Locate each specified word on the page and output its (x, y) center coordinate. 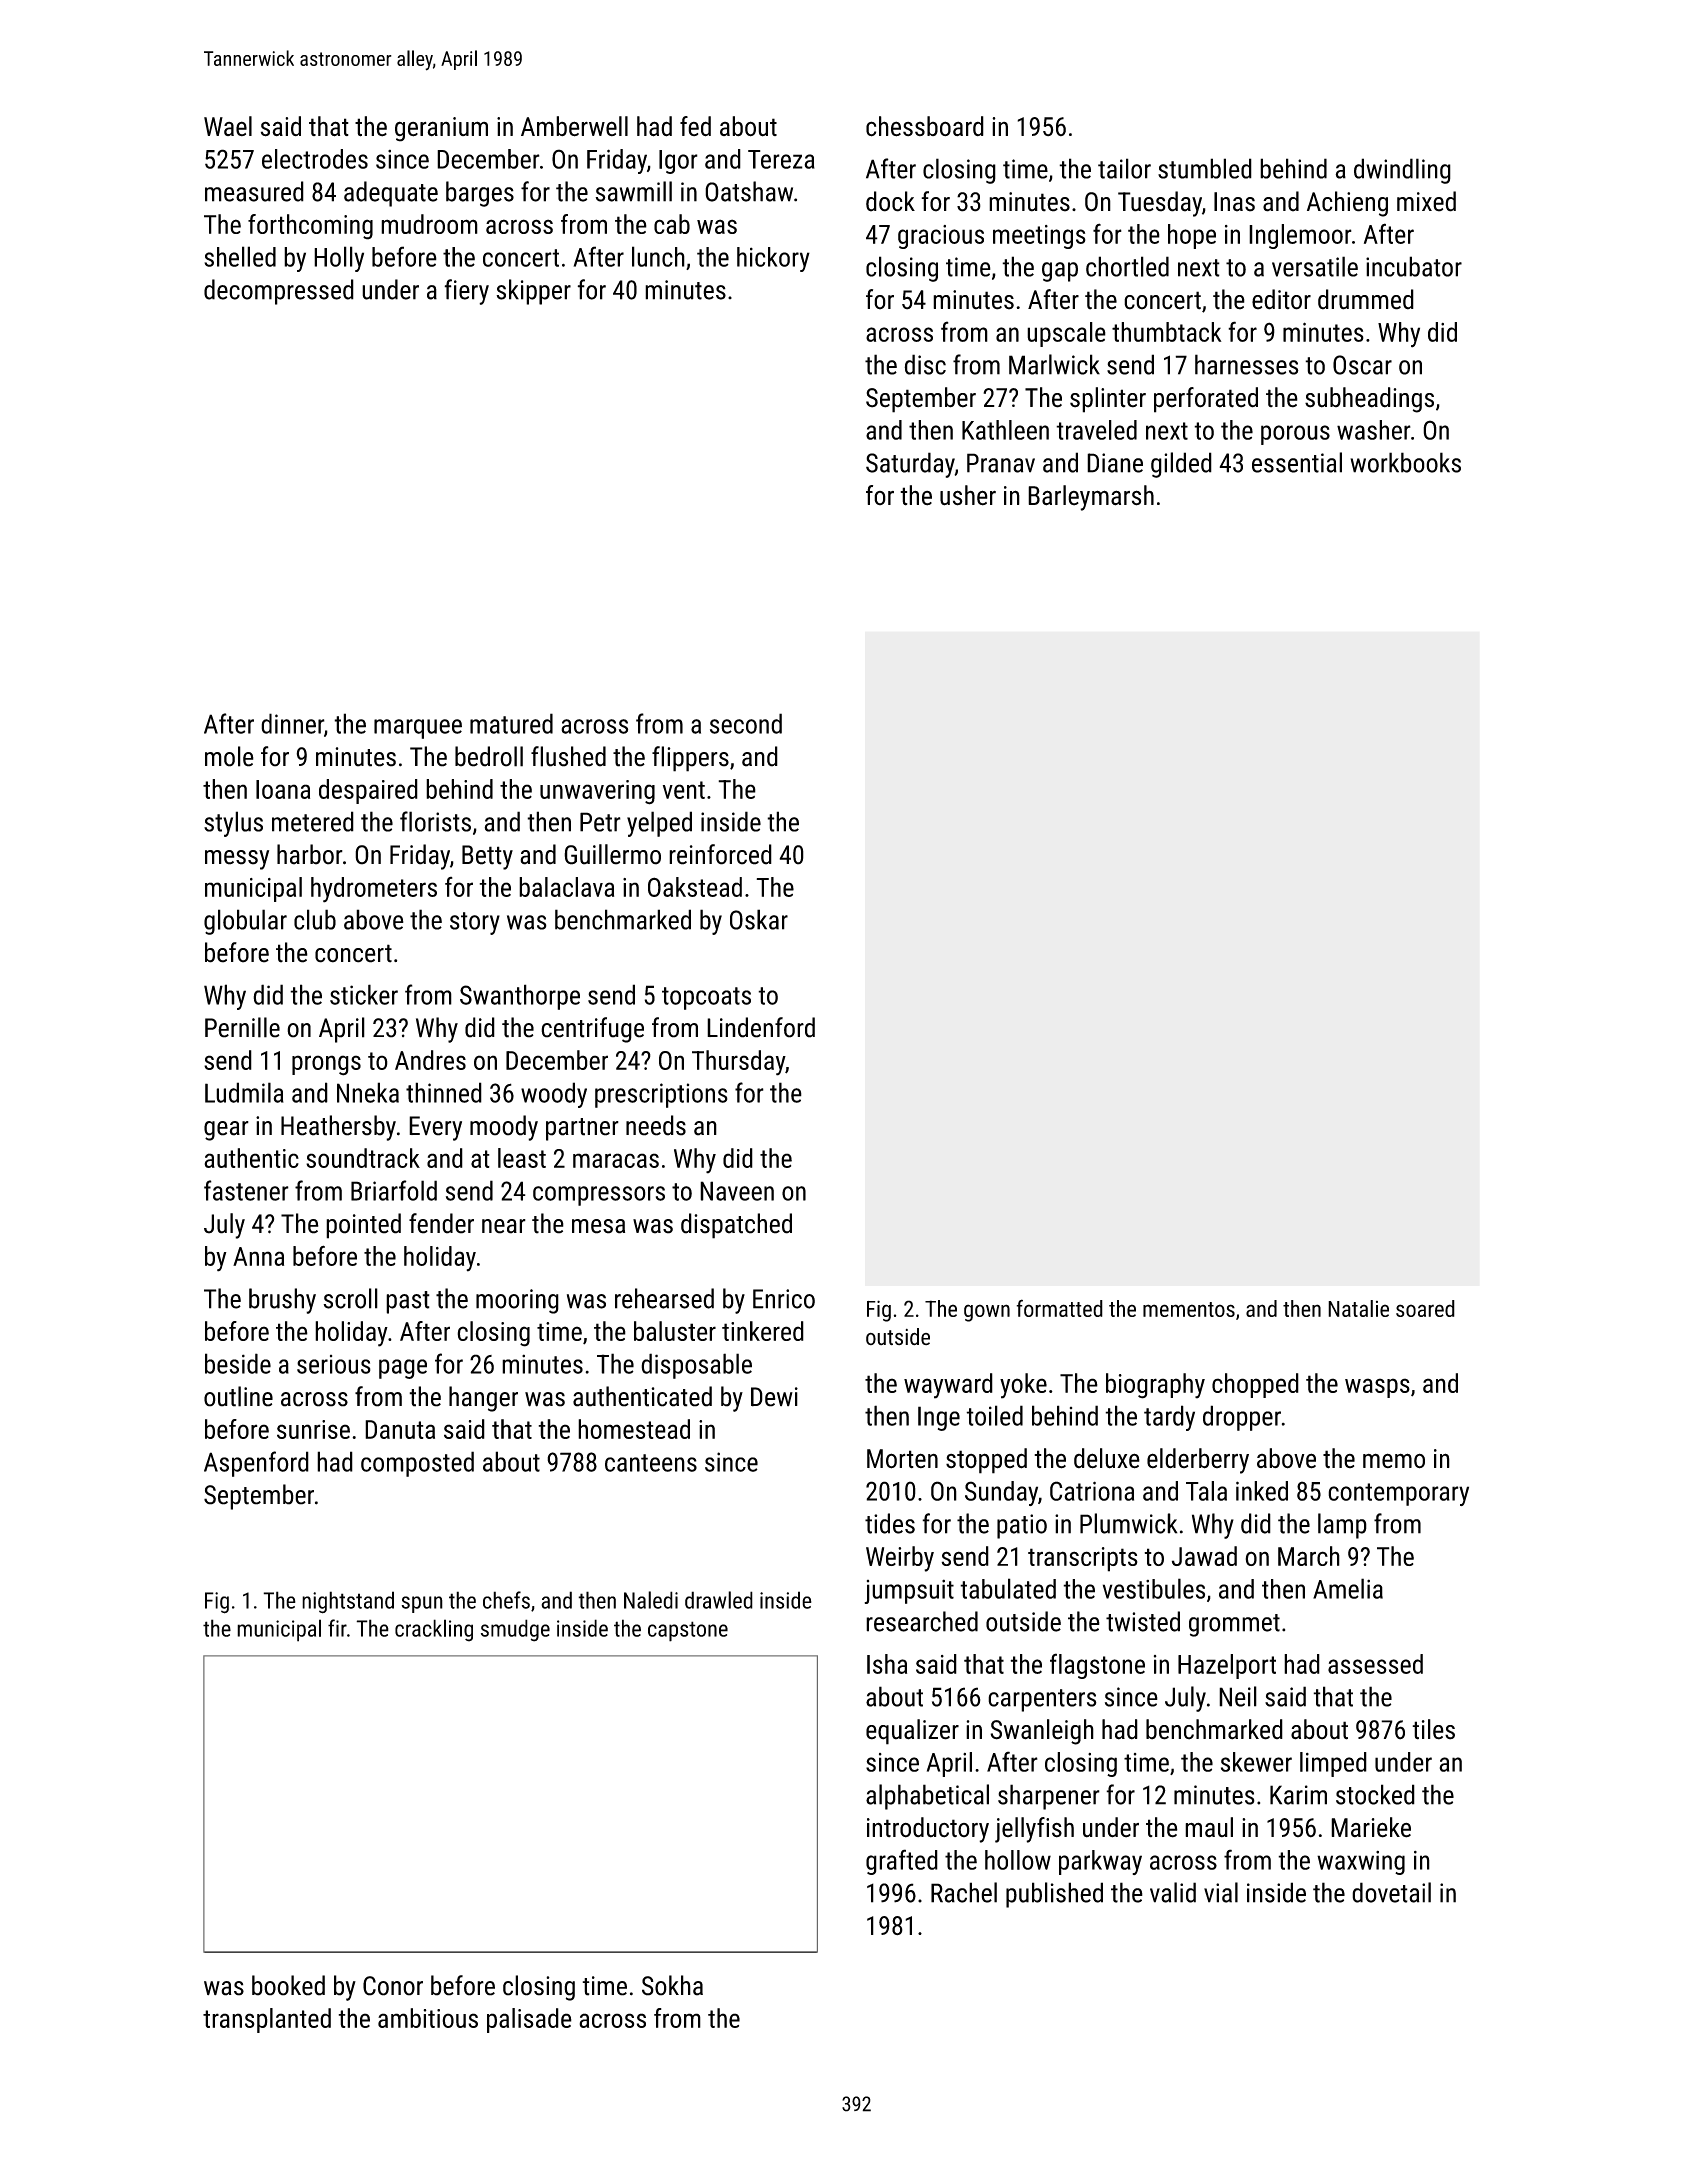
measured (254, 191)
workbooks (1405, 462)
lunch (658, 256)
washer (1374, 430)
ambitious (428, 2018)
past (408, 1302)
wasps (1377, 1388)
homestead (634, 1429)
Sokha (672, 1985)
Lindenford (761, 1027)
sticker (364, 994)
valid (1173, 1892)
